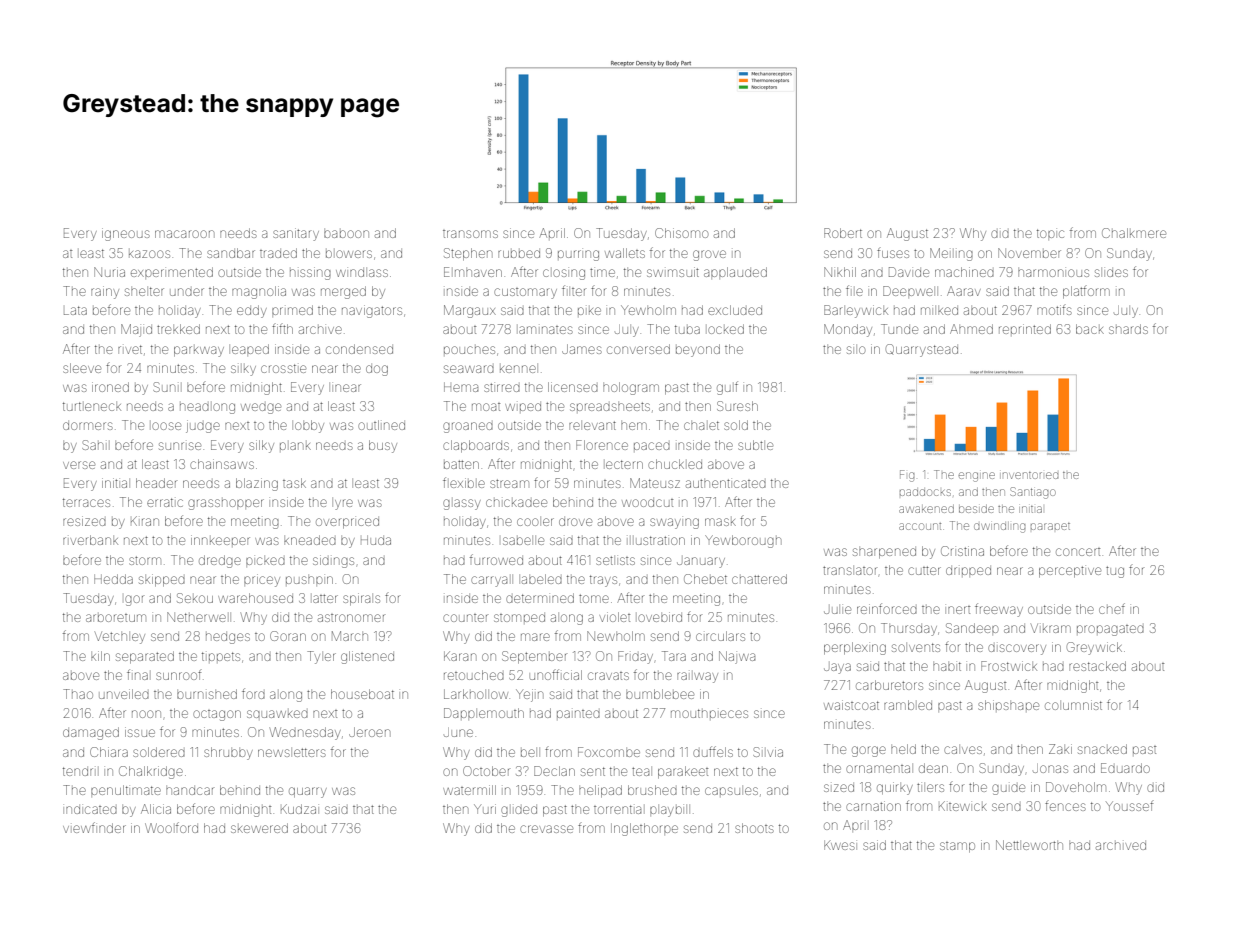  Describe the element at coordinates (971, 329) in the screenshot. I see `Ahmed` at that location.
